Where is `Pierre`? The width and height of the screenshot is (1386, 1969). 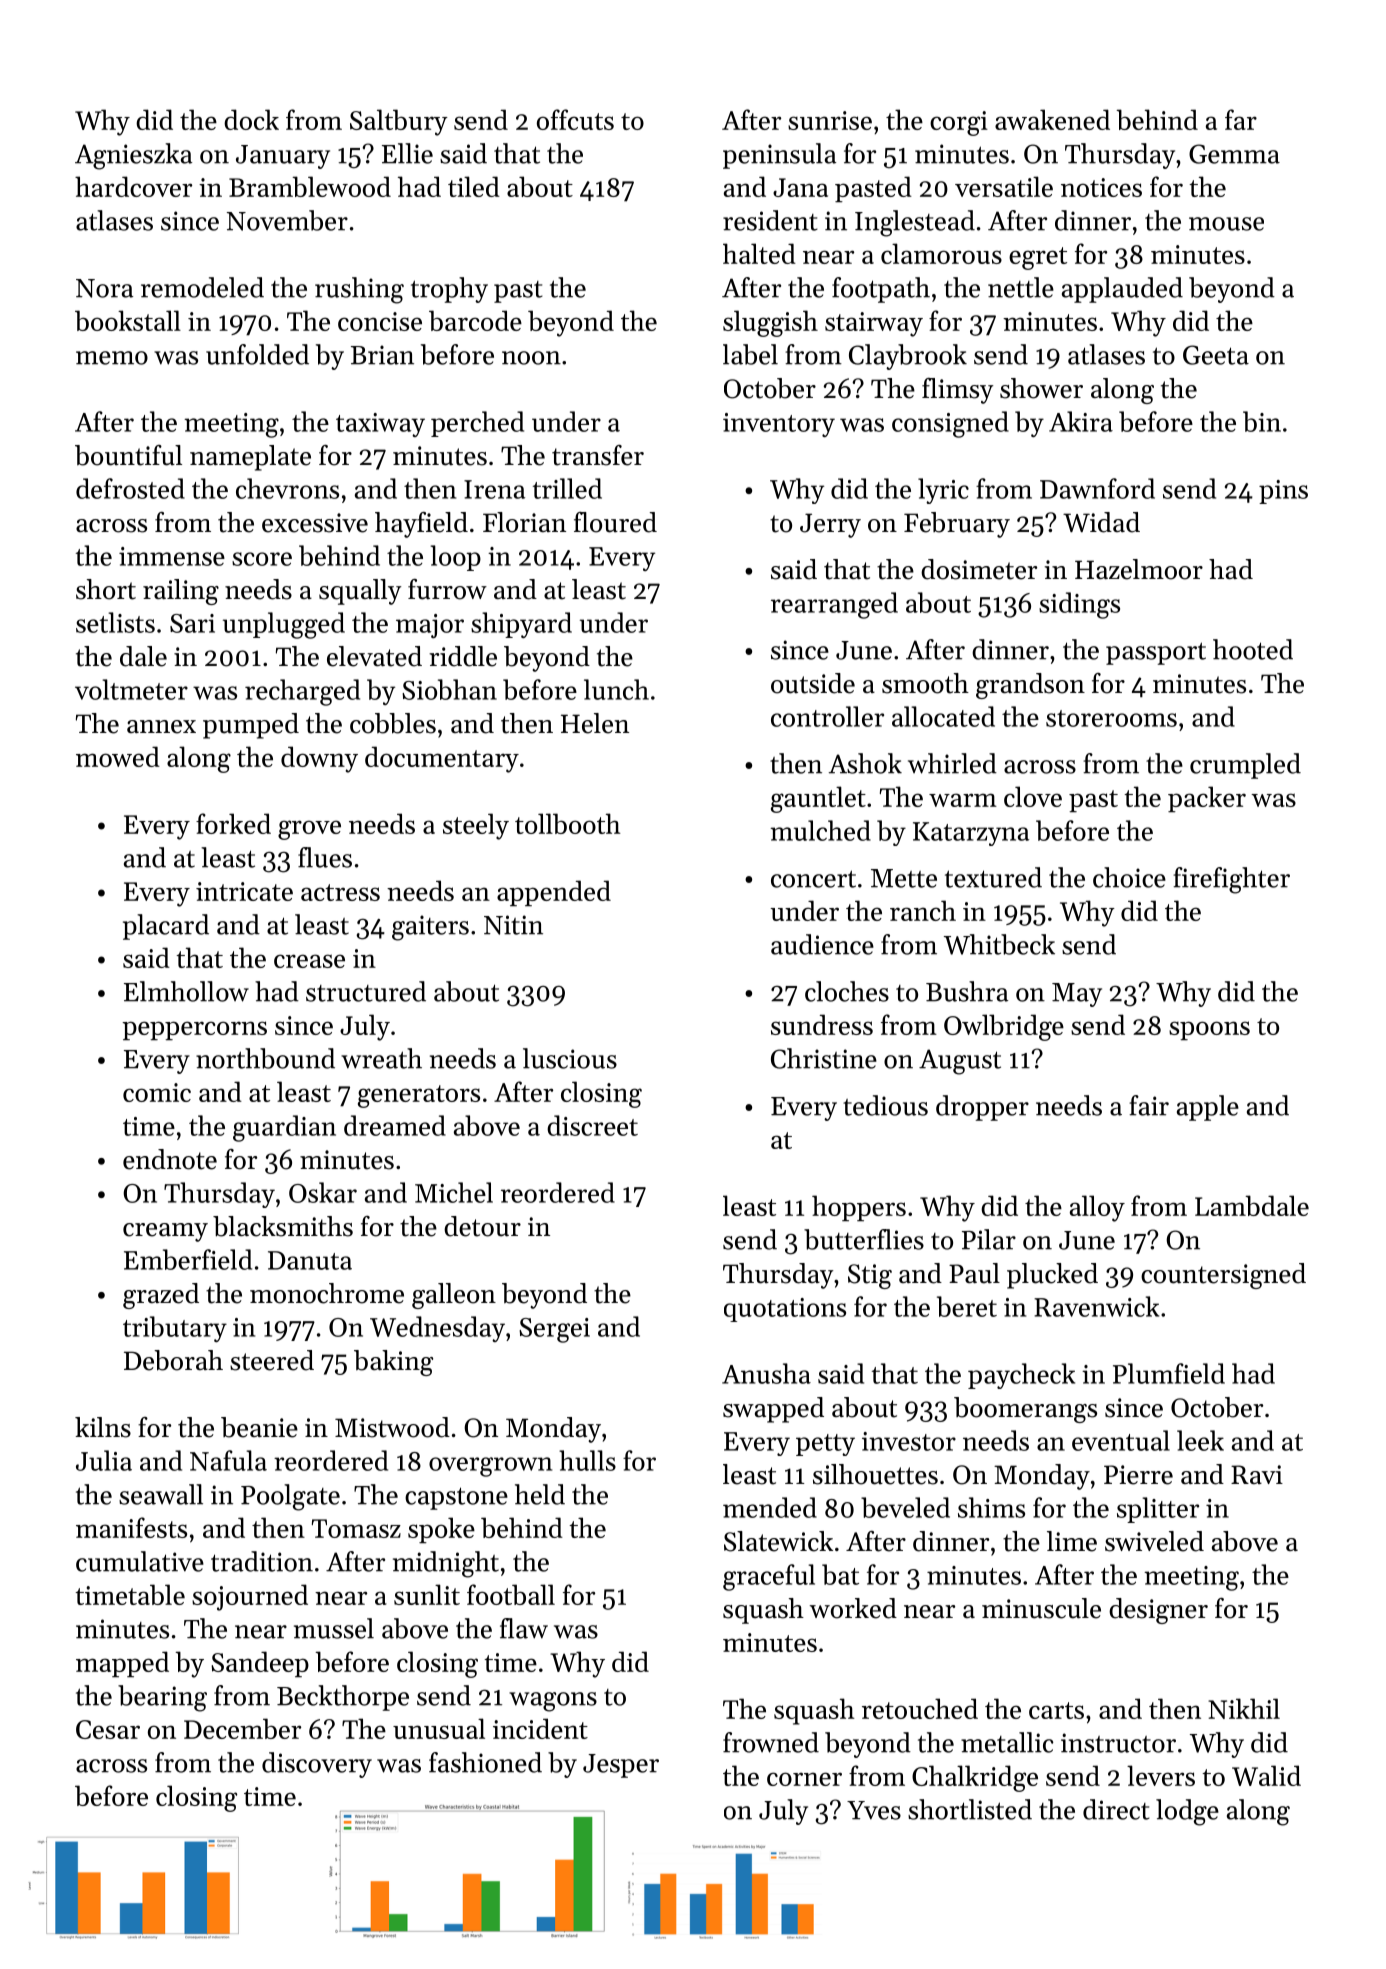
Pierre is located at coordinates (1138, 1475).
